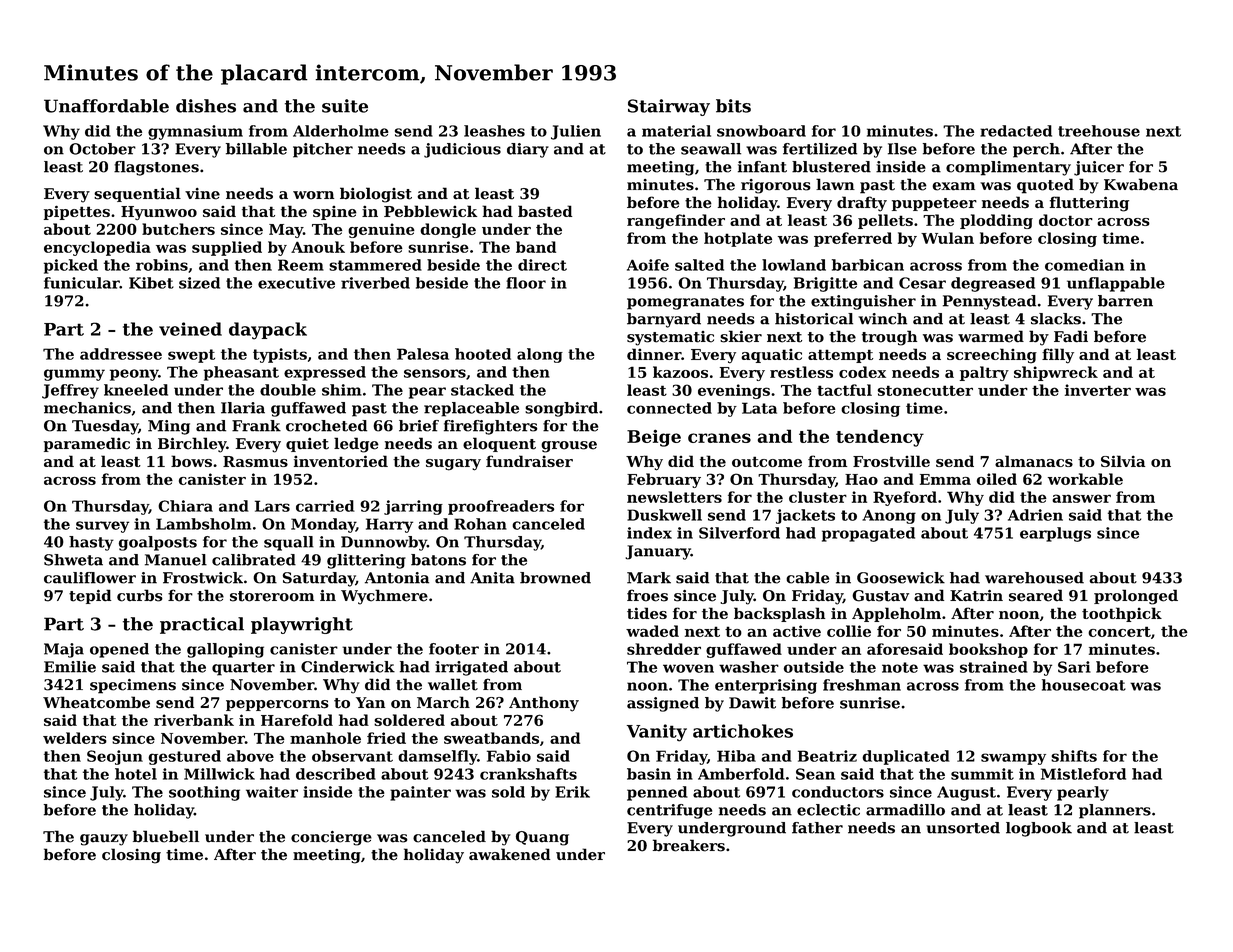 The width and height of the screenshot is (1233, 952). I want to click on redacted, so click(1016, 131).
